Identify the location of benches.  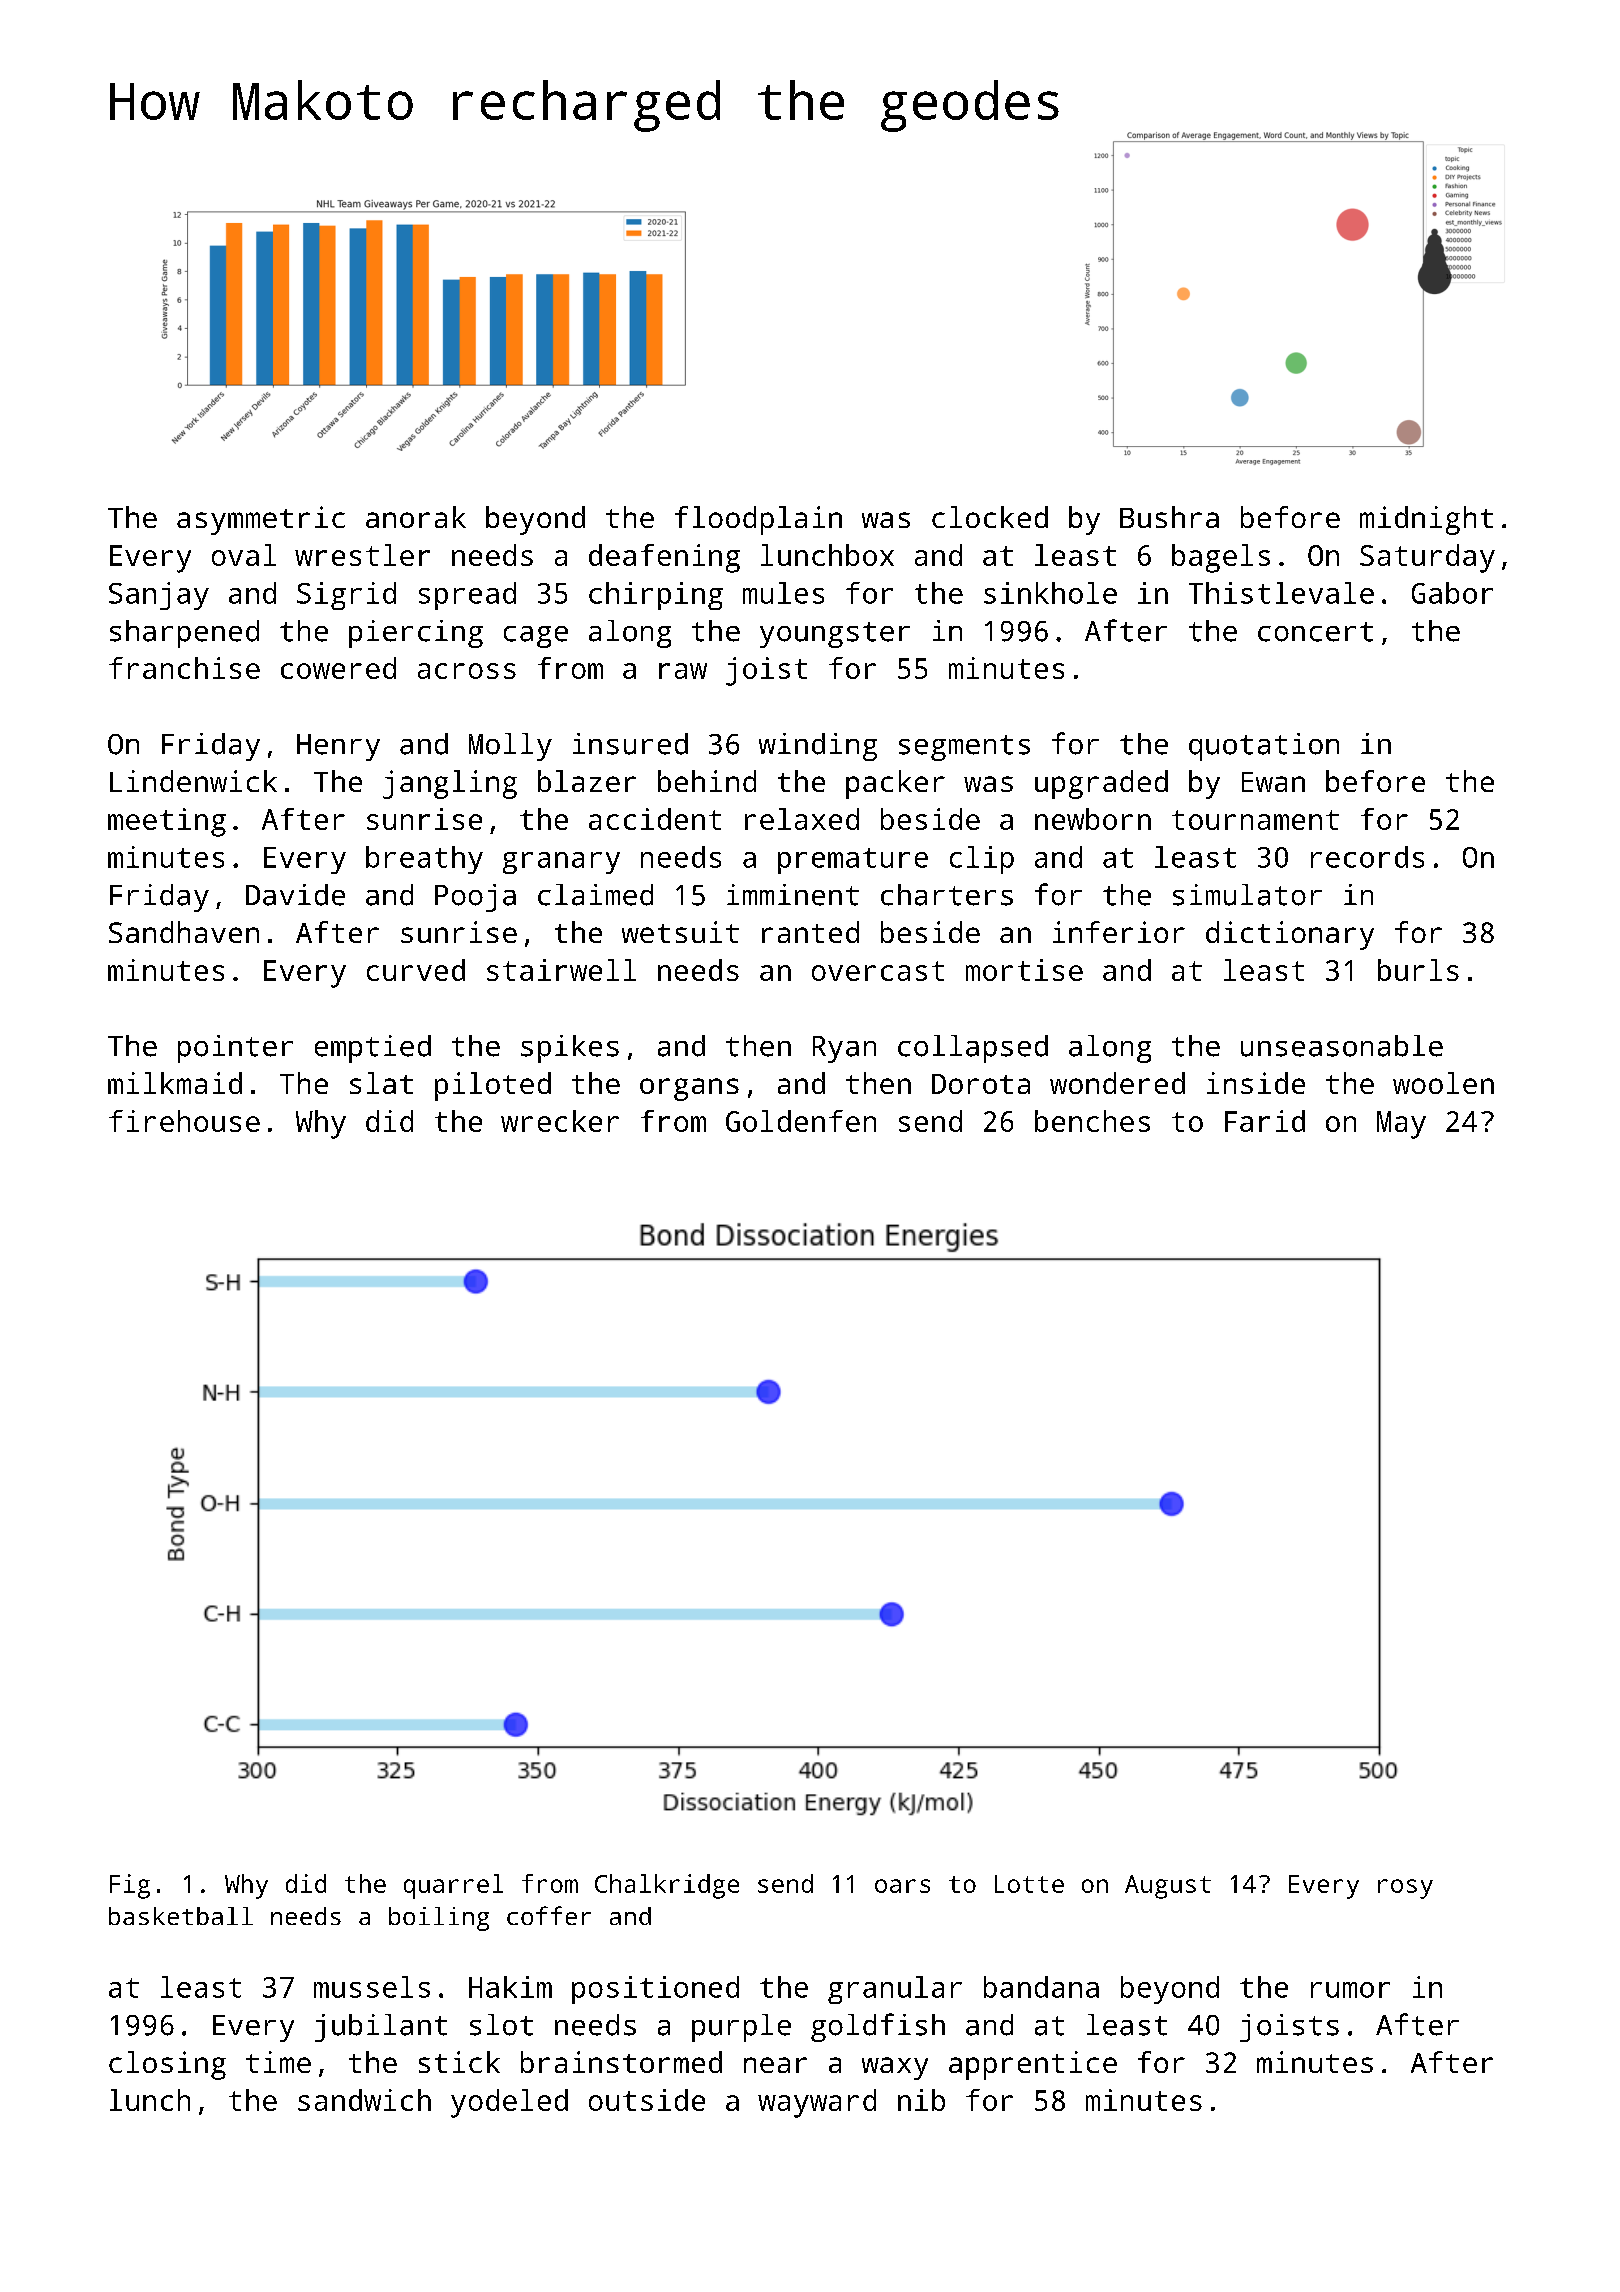
(1092, 1121).
